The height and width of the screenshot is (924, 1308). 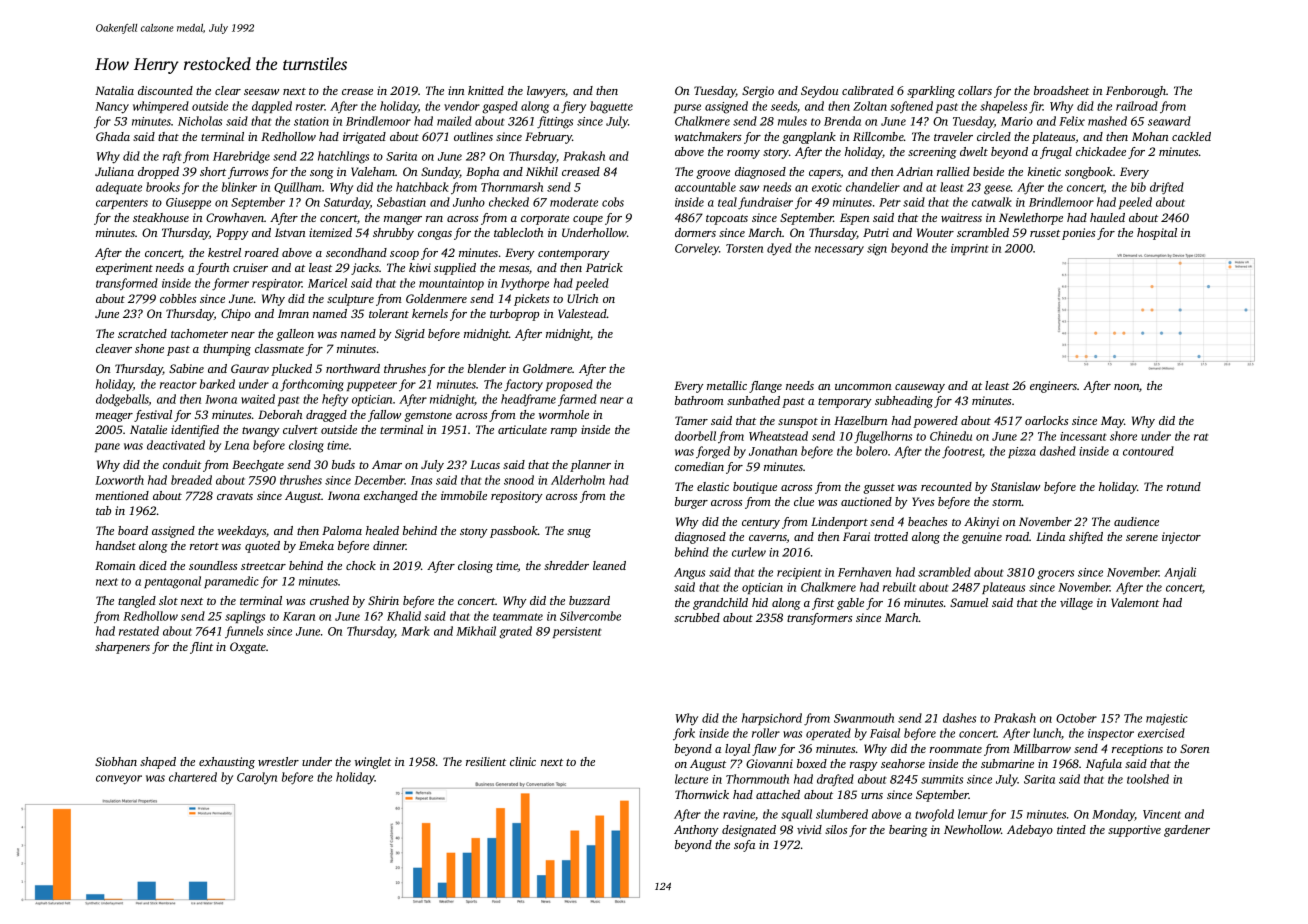 What do you see at coordinates (911, 107) in the screenshot?
I see `softened` at bounding box center [911, 107].
